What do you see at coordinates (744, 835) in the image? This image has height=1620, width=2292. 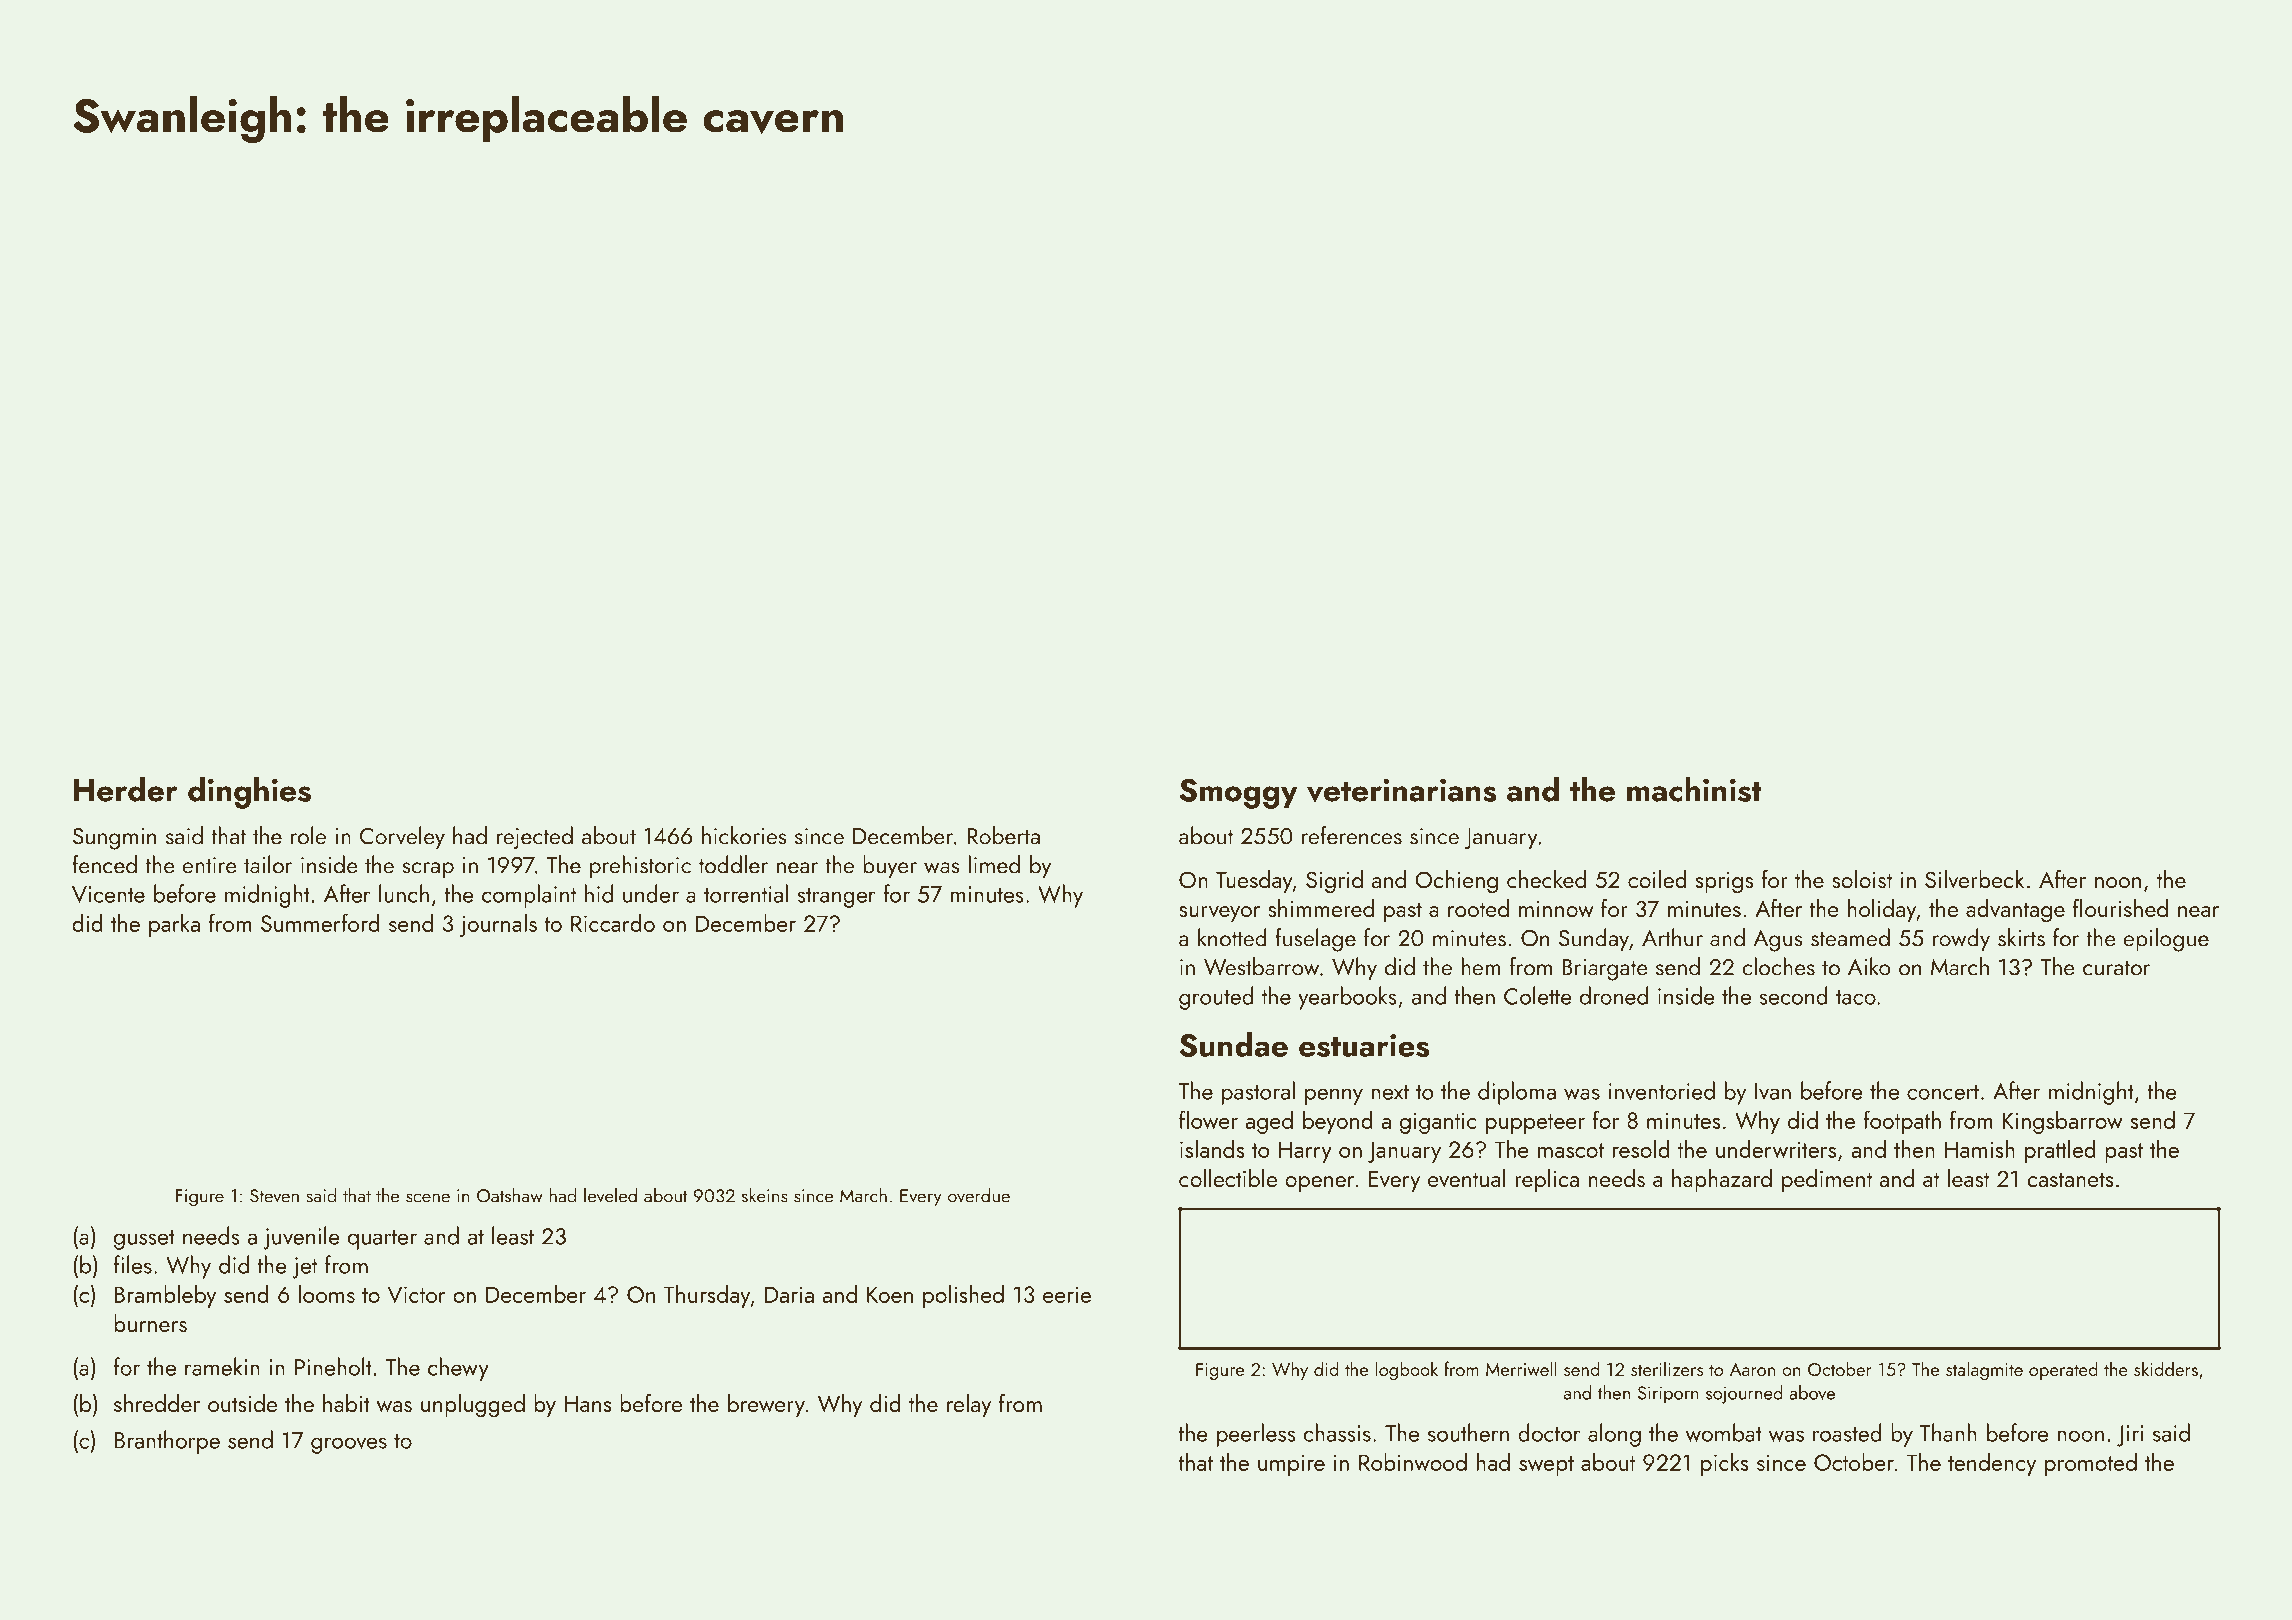 I see `hickories` at bounding box center [744, 835].
